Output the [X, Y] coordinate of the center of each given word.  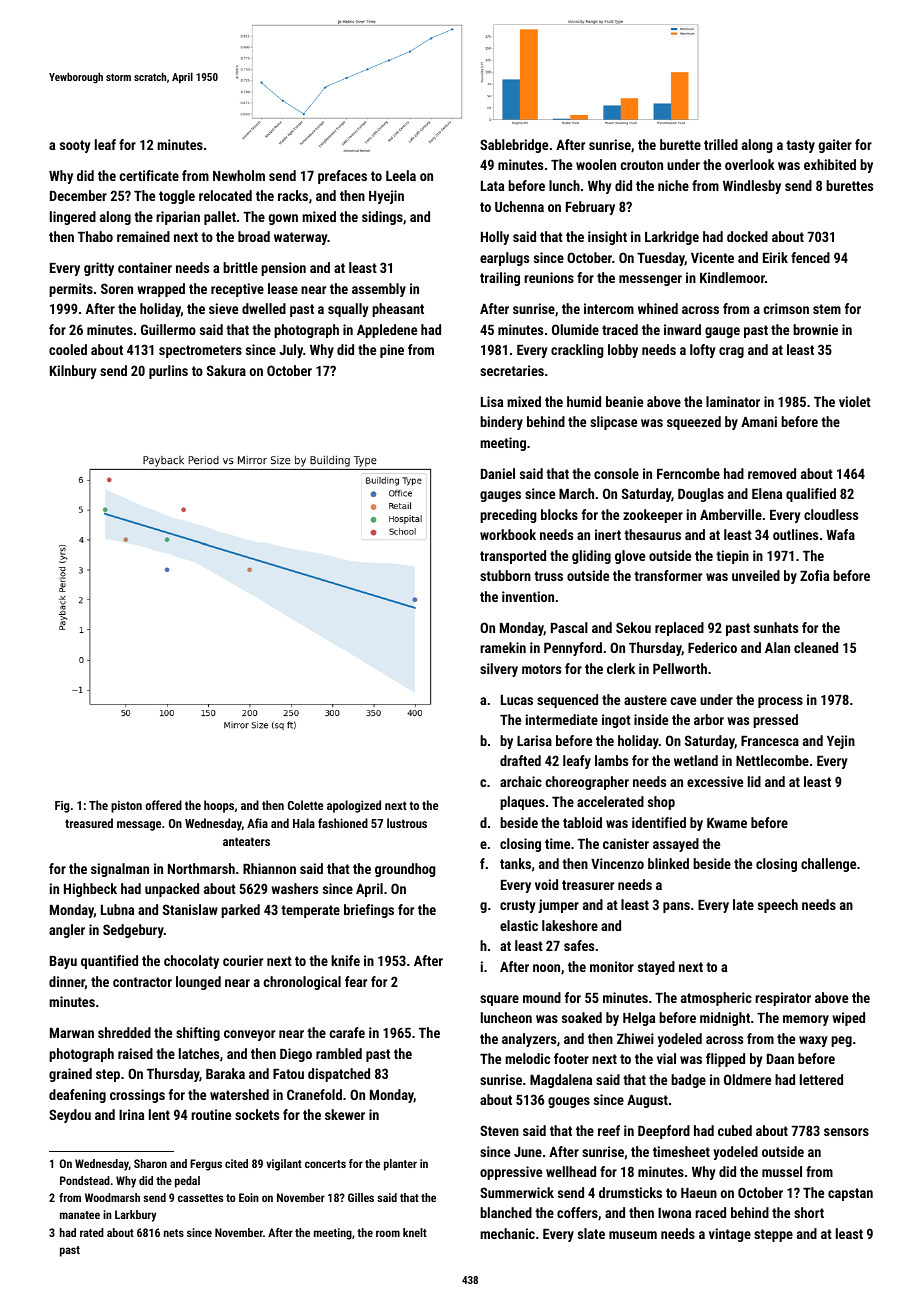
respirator [783, 999]
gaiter [835, 146]
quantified [109, 962]
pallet [220, 218]
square [499, 1000]
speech [778, 906]
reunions [549, 277]
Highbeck [90, 890]
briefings [369, 911]
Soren [117, 288]
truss [548, 576]
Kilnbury [73, 372]
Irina [131, 1114]
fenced [810, 257]
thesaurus [652, 534]
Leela [401, 175]
